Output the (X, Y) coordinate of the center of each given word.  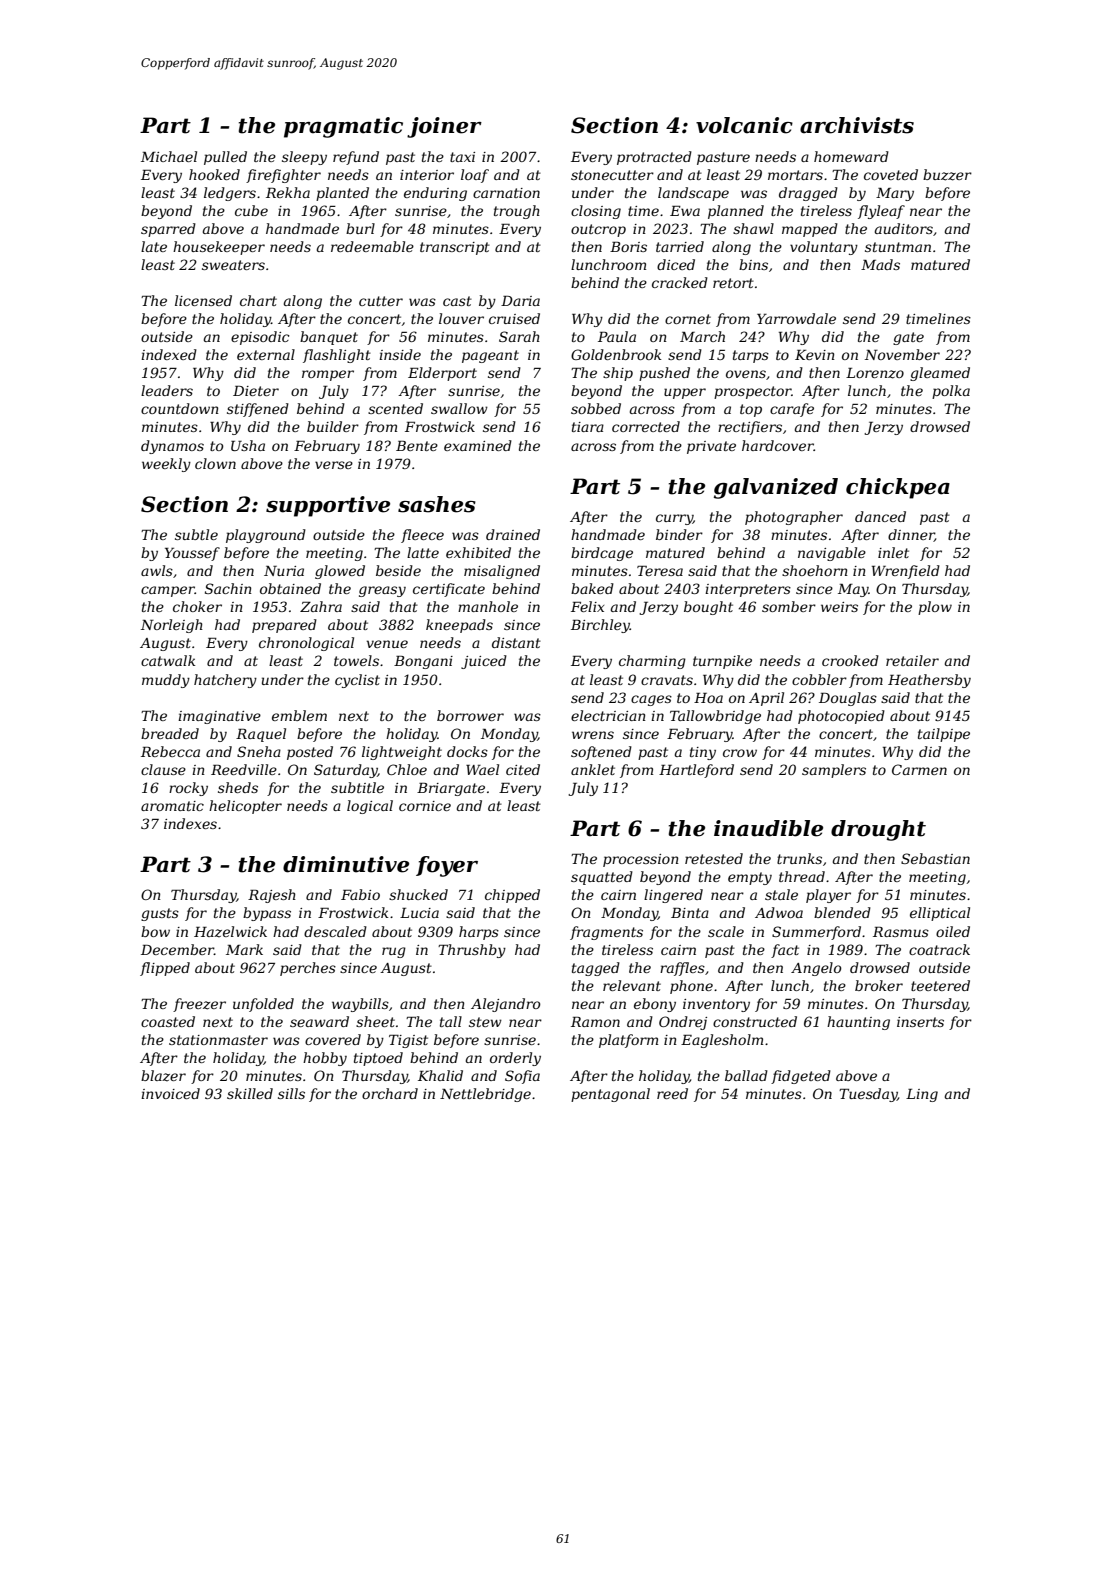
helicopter (245, 807)
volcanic (744, 125)
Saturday (346, 771)
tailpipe (944, 735)
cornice (425, 806)
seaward (319, 1021)
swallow (459, 408)
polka (951, 392)
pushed (664, 374)
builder (333, 426)
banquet (329, 338)
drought (878, 830)
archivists (857, 125)
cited (523, 769)
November (902, 354)
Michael (169, 156)
